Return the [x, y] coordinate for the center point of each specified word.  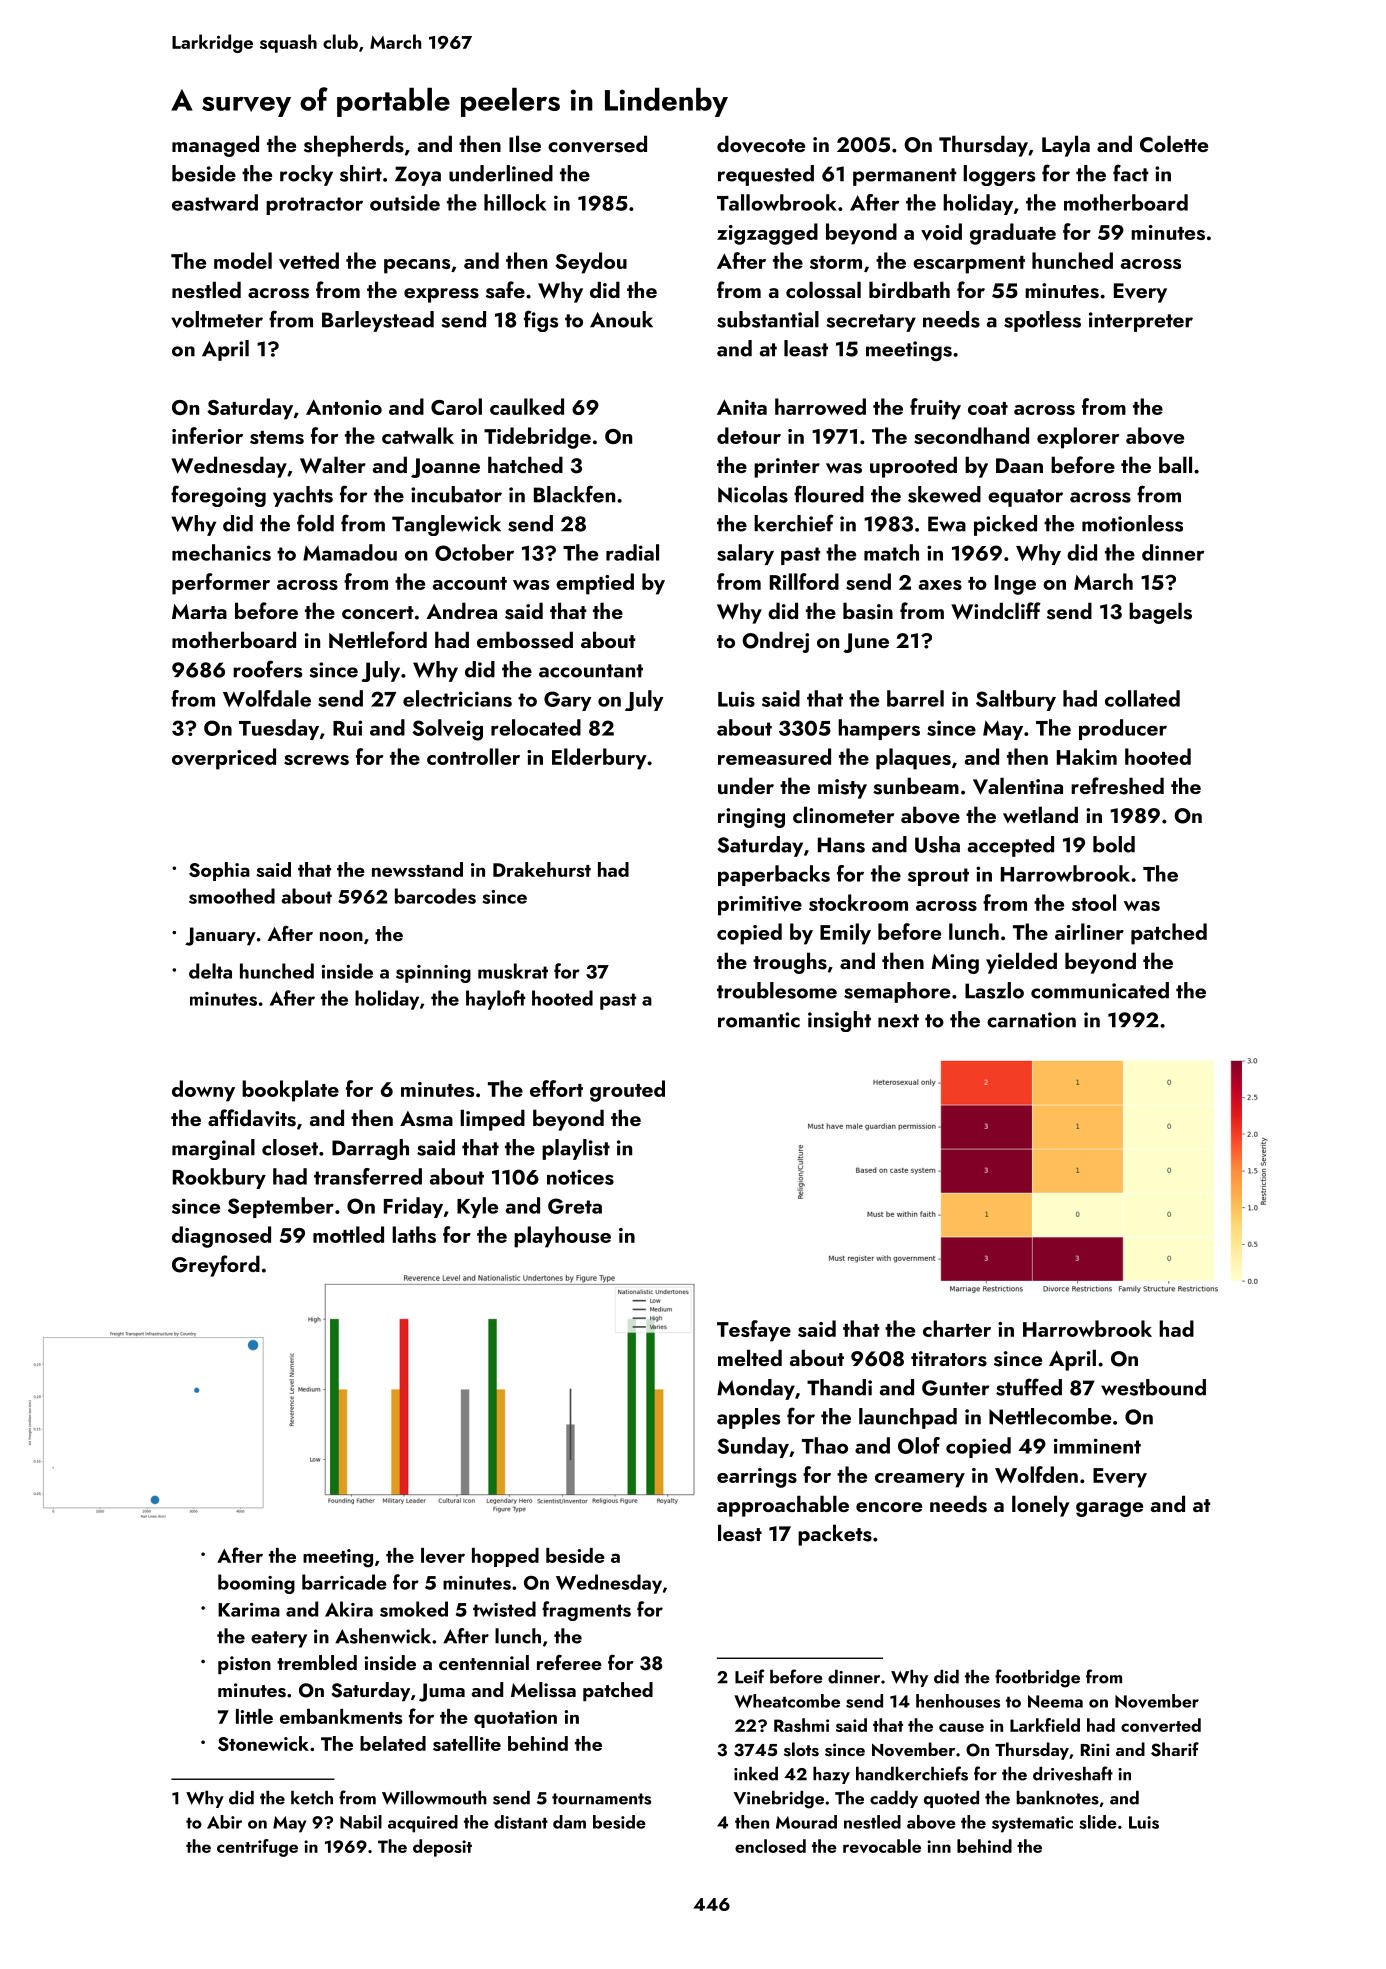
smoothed [232, 896]
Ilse [525, 144]
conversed [597, 144]
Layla [1066, 146]
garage [1109, 1509]
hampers [879, 729]
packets [835, 1535]
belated [393, 1743]
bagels [1160, 613]
